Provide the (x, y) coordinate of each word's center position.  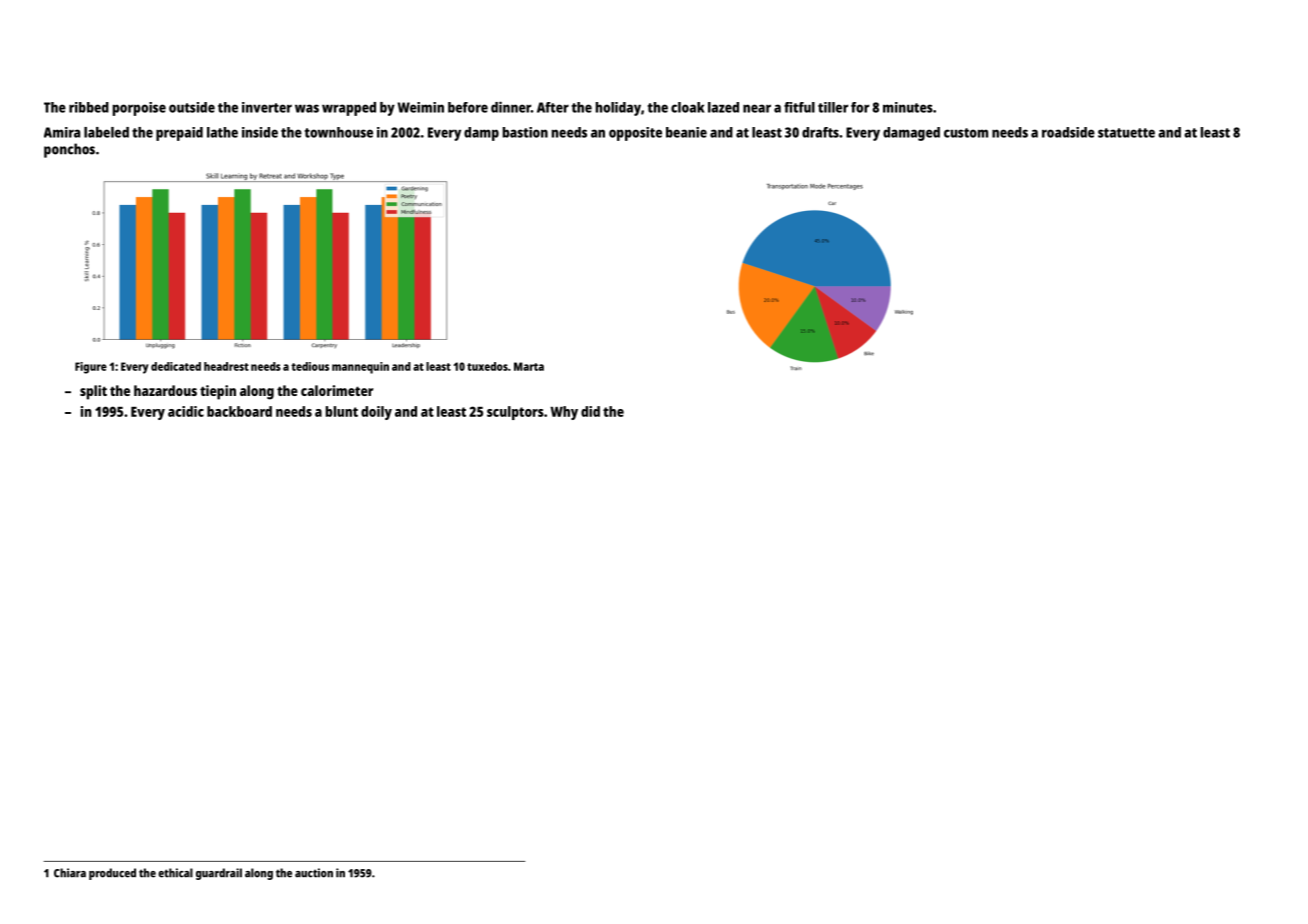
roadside (1068, 132)
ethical (175, 873)
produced (112, 874)
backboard (239, 411)
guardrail (219, 874)
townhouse (339, 132)
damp (481, 134)
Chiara (70, 873)
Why (564, 413)
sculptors (515, 413)
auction (314, 873)
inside (260, 132)
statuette (1126, 133)
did (590, 411)
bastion (525, 132)
